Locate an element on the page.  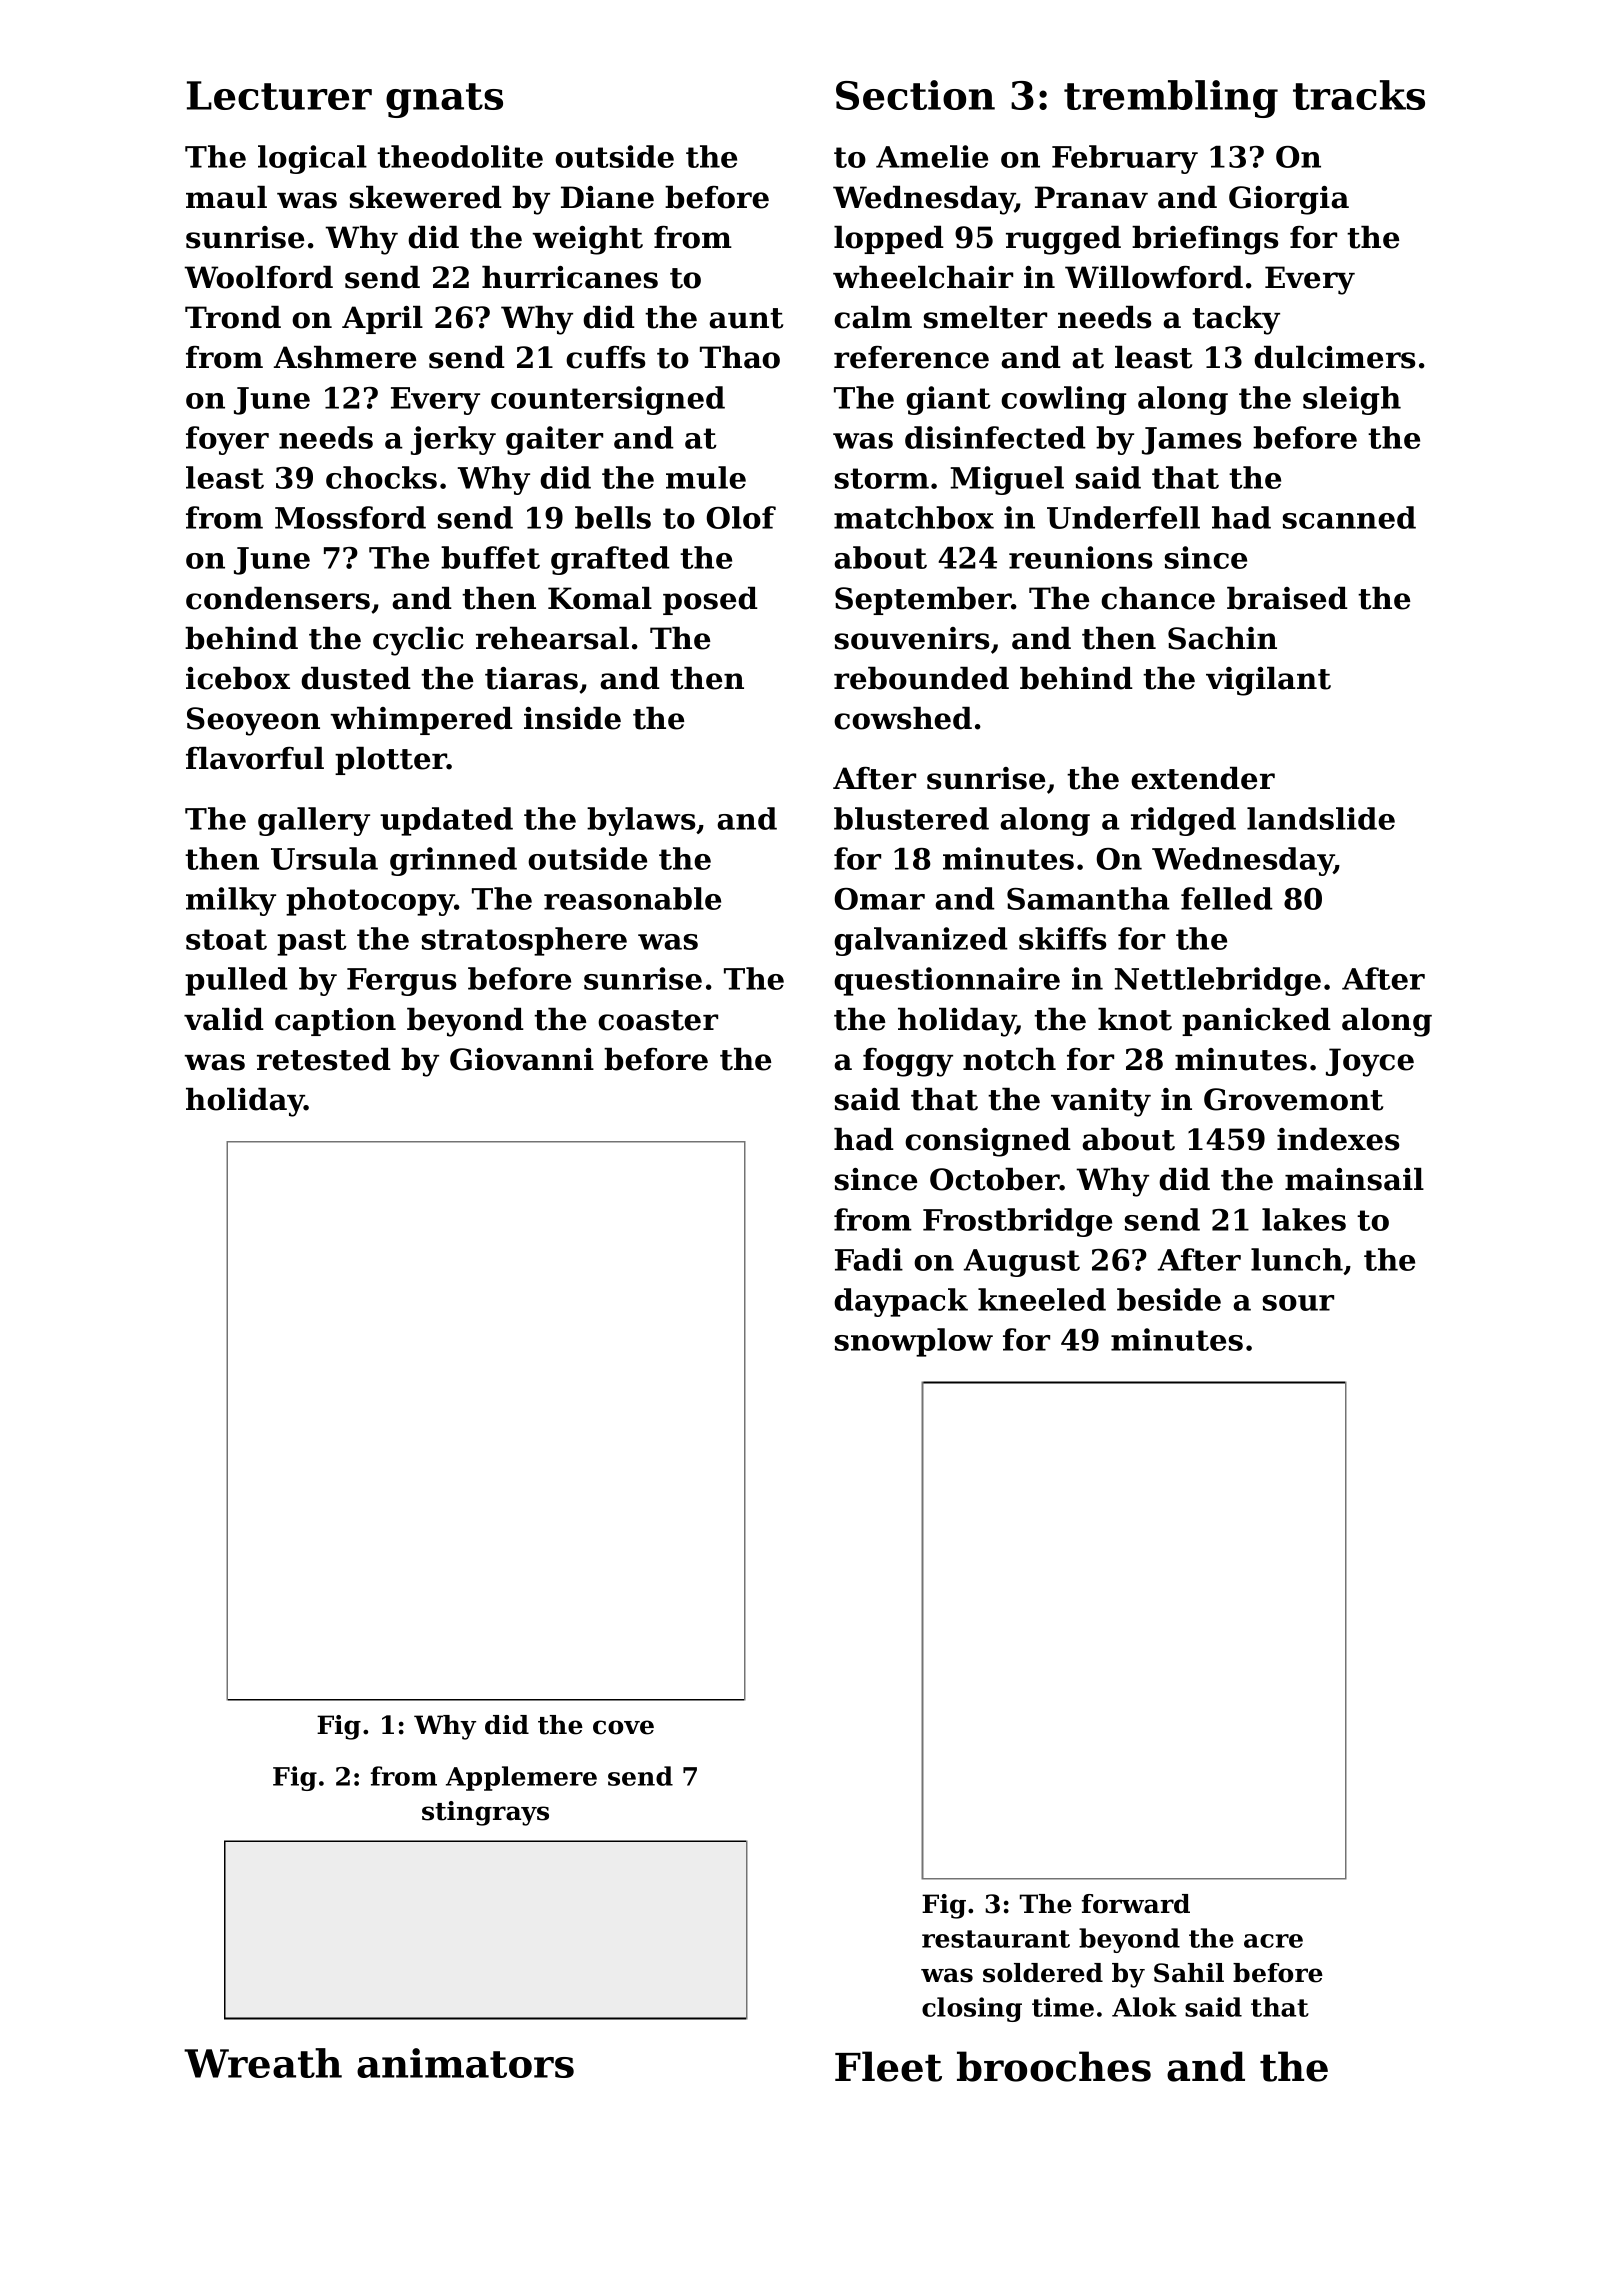
cove is located at coordinates (623, 1727).
